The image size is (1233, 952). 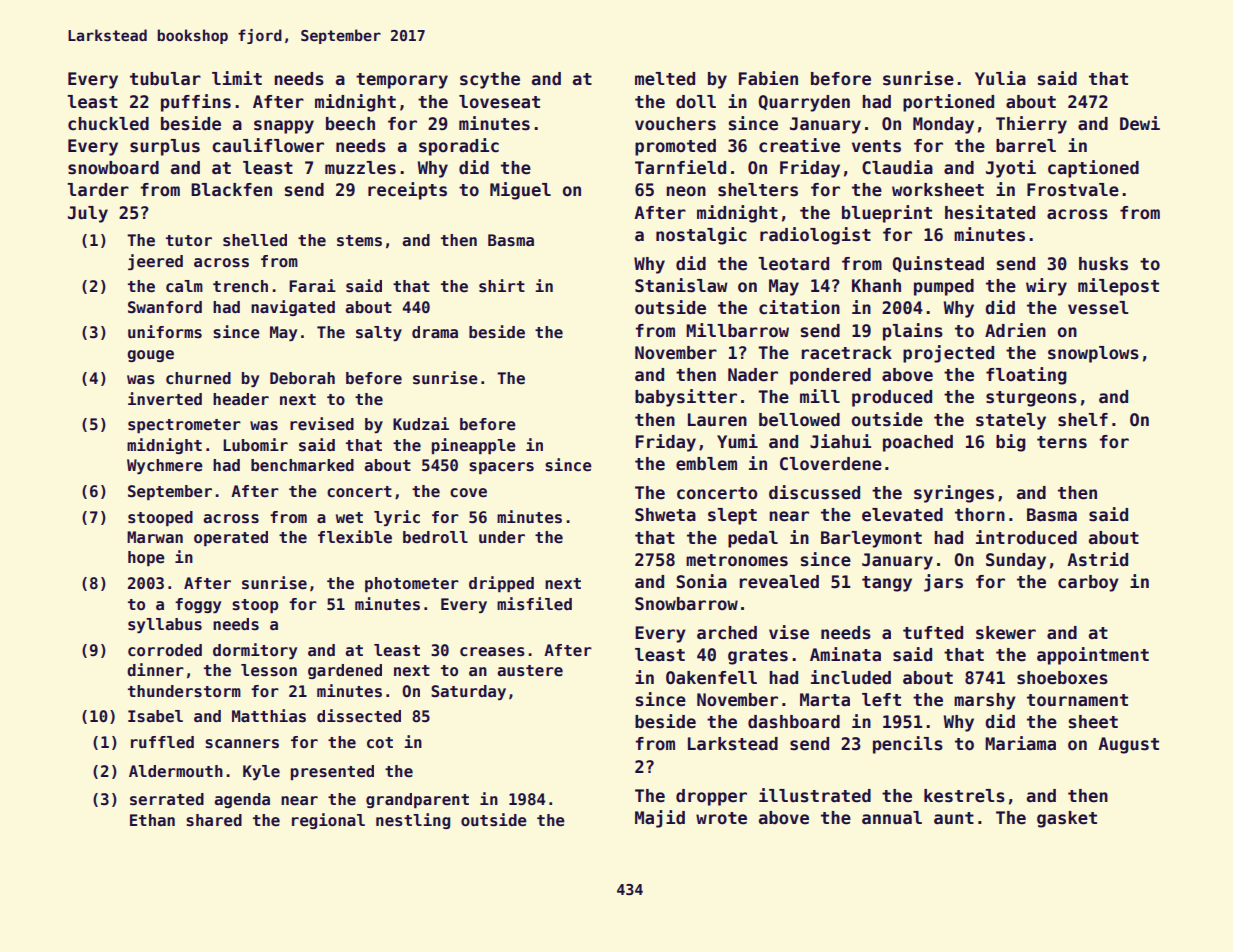 What do you see at coordinates (1020, 743) in the document?
I see `Mariama` at bounding box center [1020, 743].
